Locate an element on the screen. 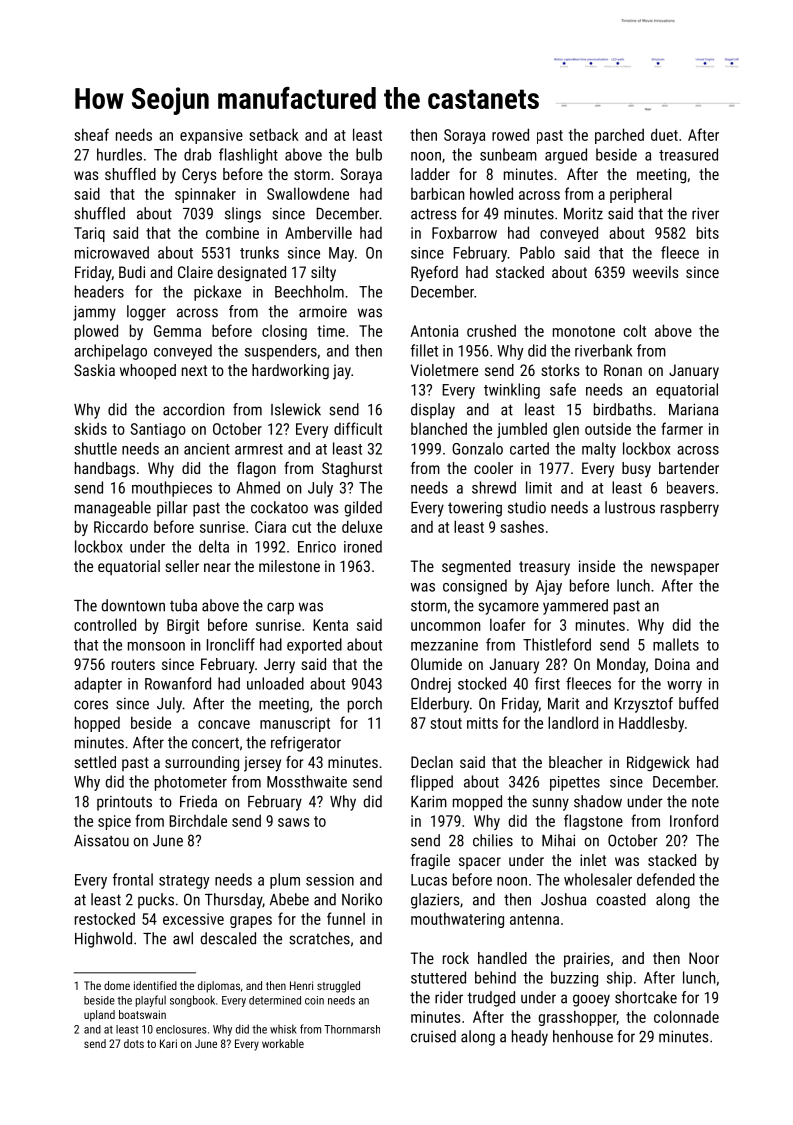 This screenshot has height=1125, width=793. upland is located at coordinates (99, 1016).
